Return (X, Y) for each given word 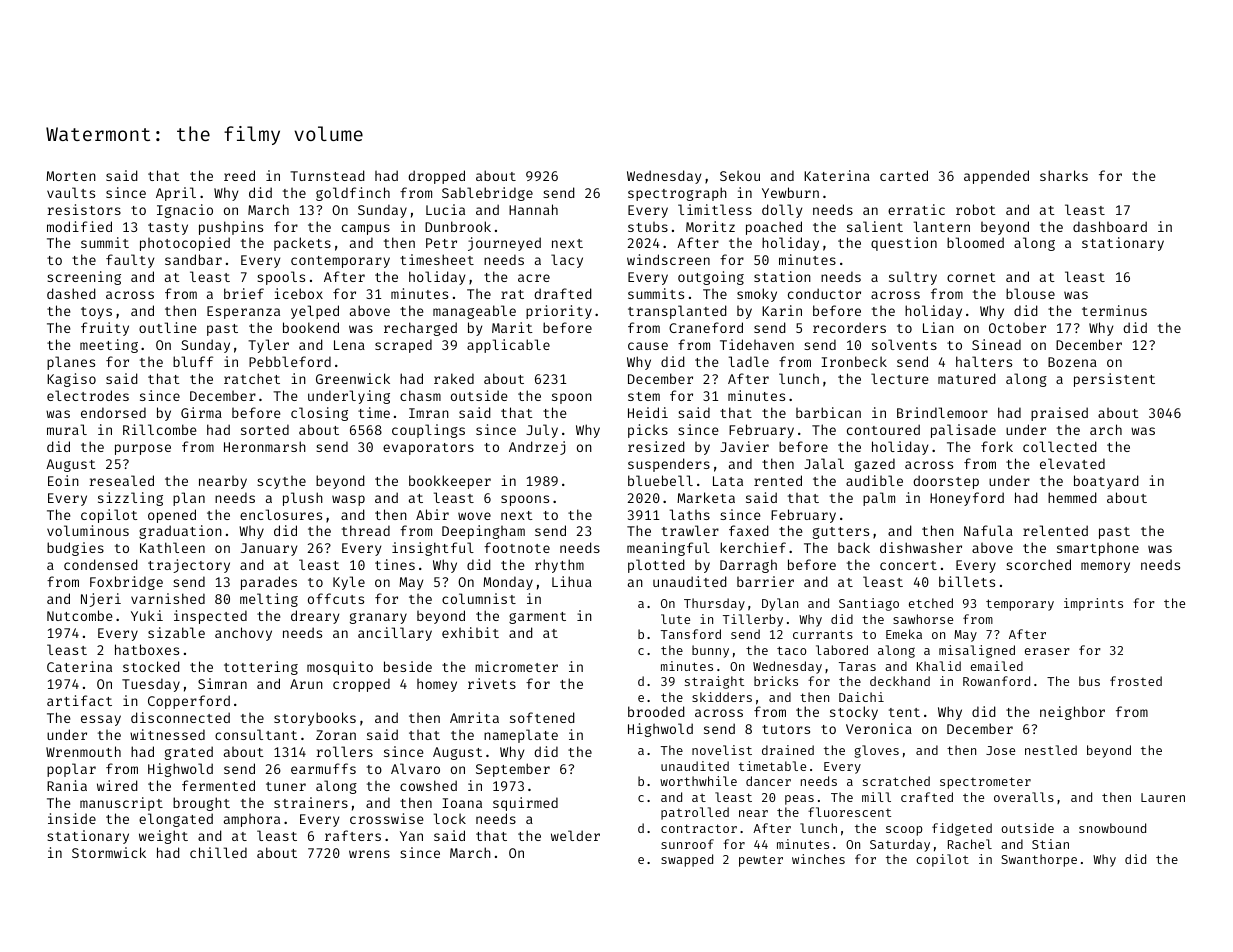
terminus (1114, 310)
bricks (776, 681)
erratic (916, 209)
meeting (109, 346)
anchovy (243, 634)
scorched (1038, 564)
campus (366, 229)
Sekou (740, 175)
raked (454, 378)
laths (690, 514)
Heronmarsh (265, 446)
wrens (369, 854)
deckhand (900, 681)
